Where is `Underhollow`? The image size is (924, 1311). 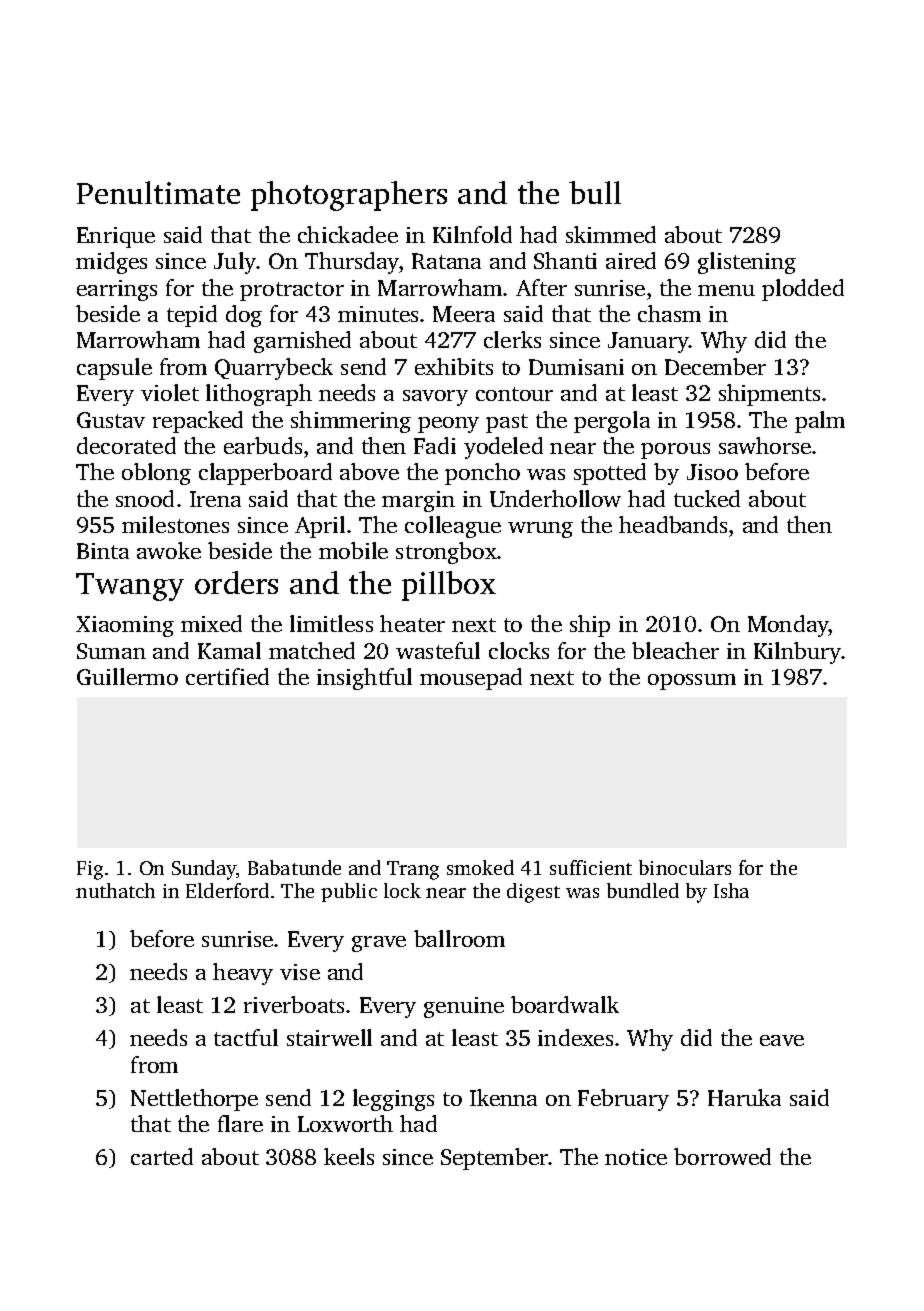
Underhollow is located at coordinates (555, 498).
